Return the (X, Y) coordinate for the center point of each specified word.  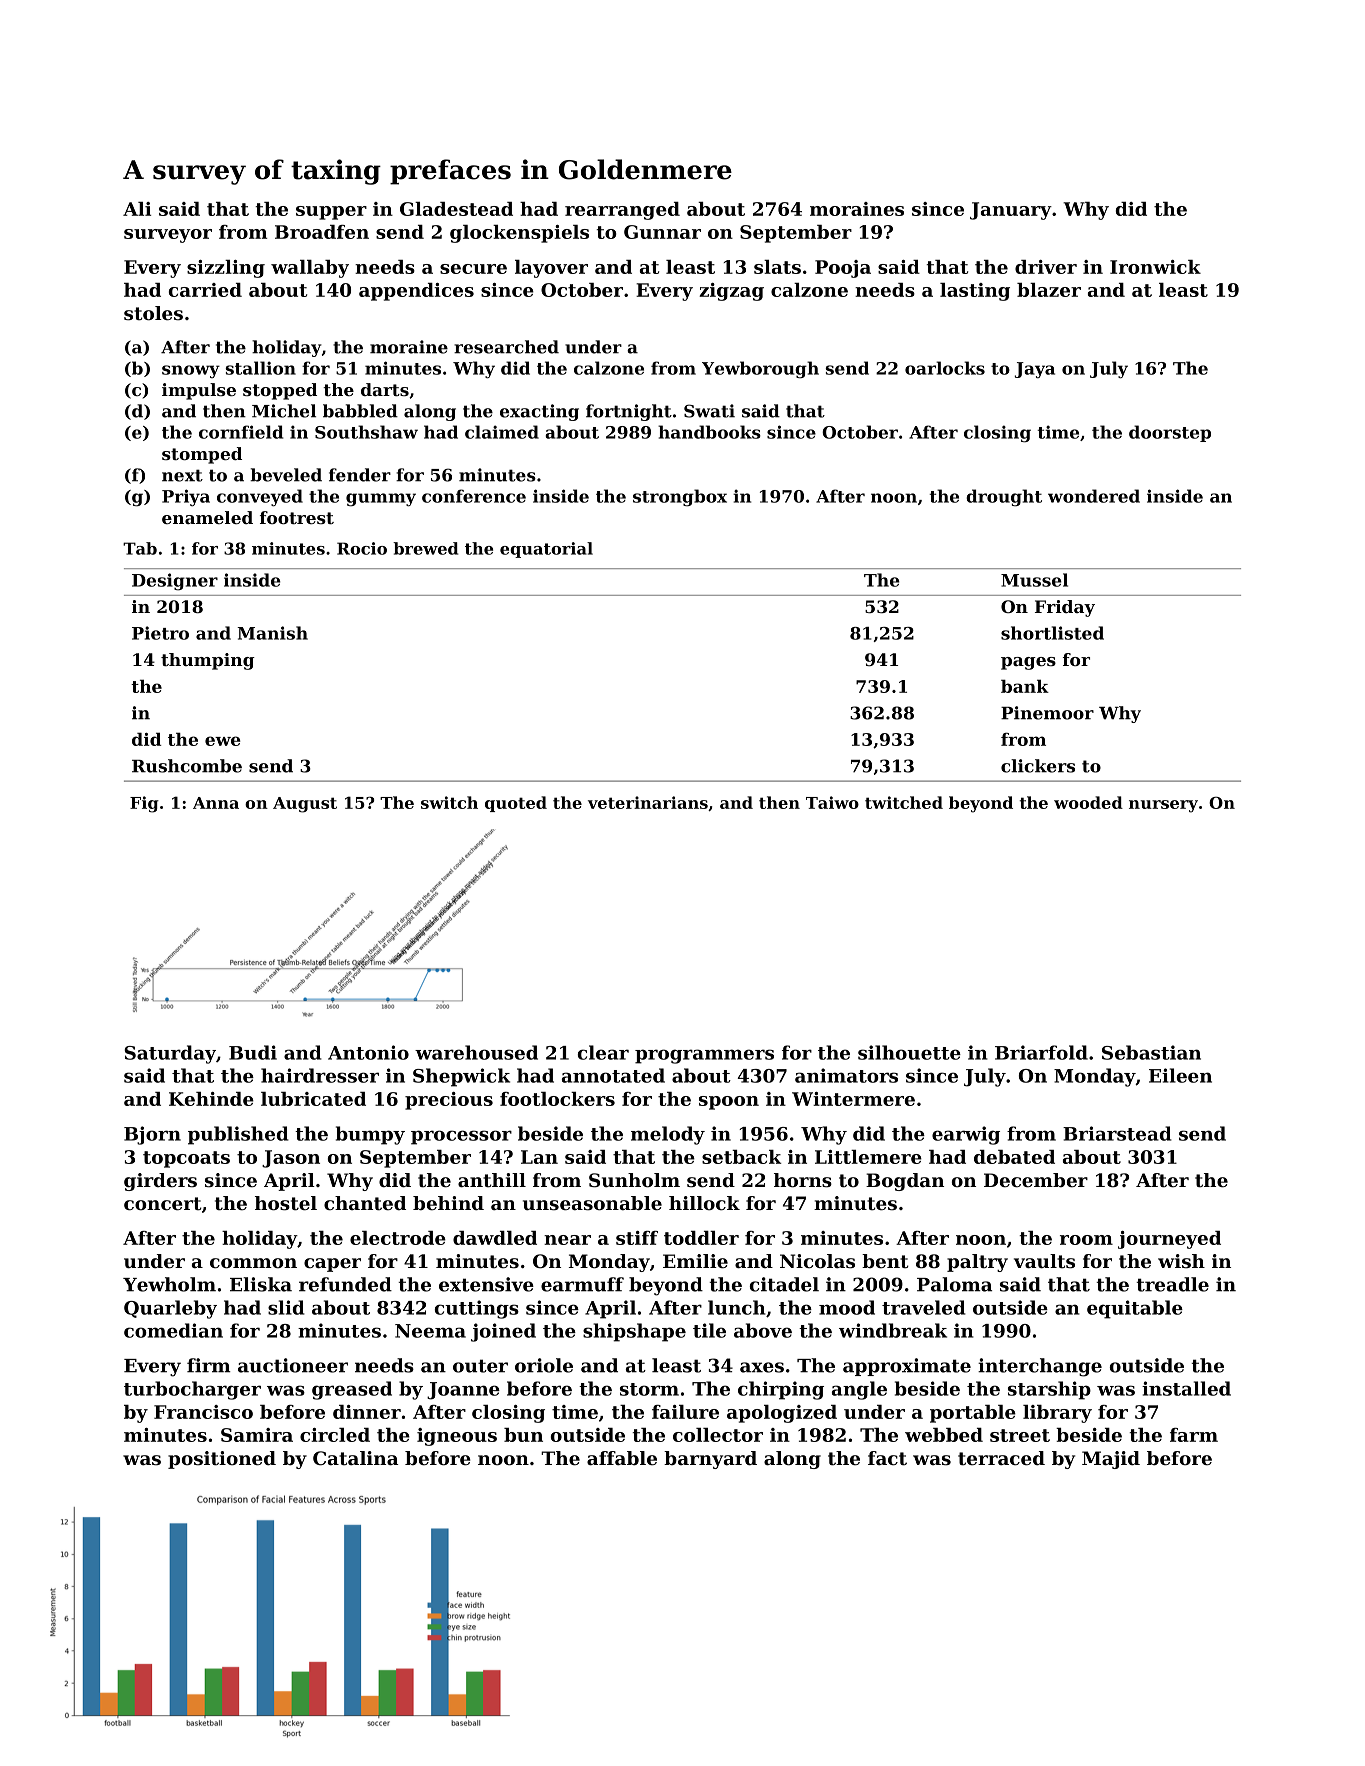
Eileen (1180, 1075)
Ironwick (1155, 267)
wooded (1088, 802)
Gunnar (662, 232)
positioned (222, 1460)
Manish (272, 633)
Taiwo (832, 802)
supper (331, 213)
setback (741, 1157)
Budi (253, 1052)
